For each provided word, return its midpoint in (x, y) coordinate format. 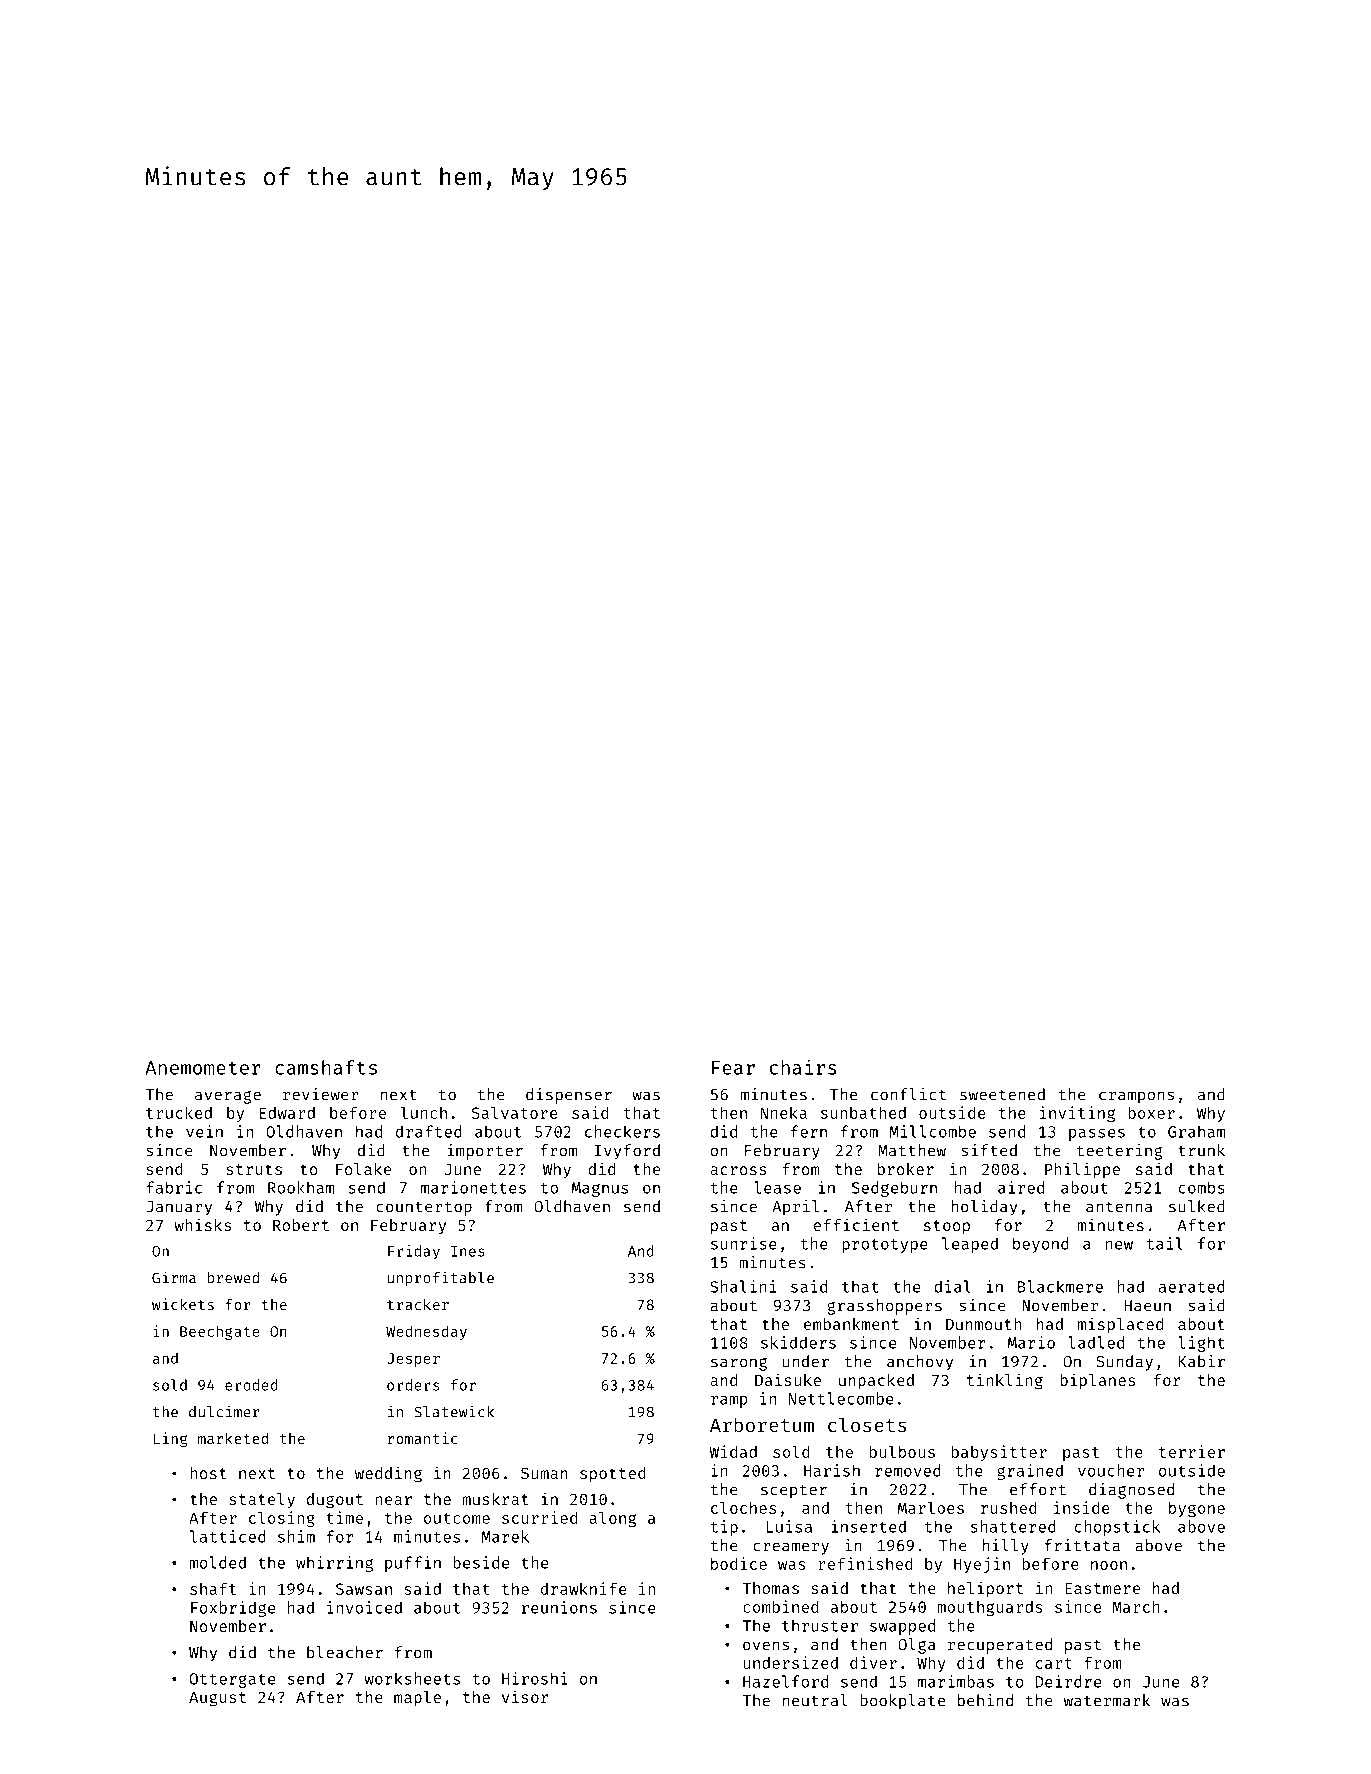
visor (525, 1696)
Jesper (413, 1360)
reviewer (321, 1094)
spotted (613, 1475)
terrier (1192, 1451)
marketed (233, 1438)
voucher (1111, 1470)
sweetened (1002, 1094)
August (217, 1699)
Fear (733, 1068)
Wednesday (426, 1332)
